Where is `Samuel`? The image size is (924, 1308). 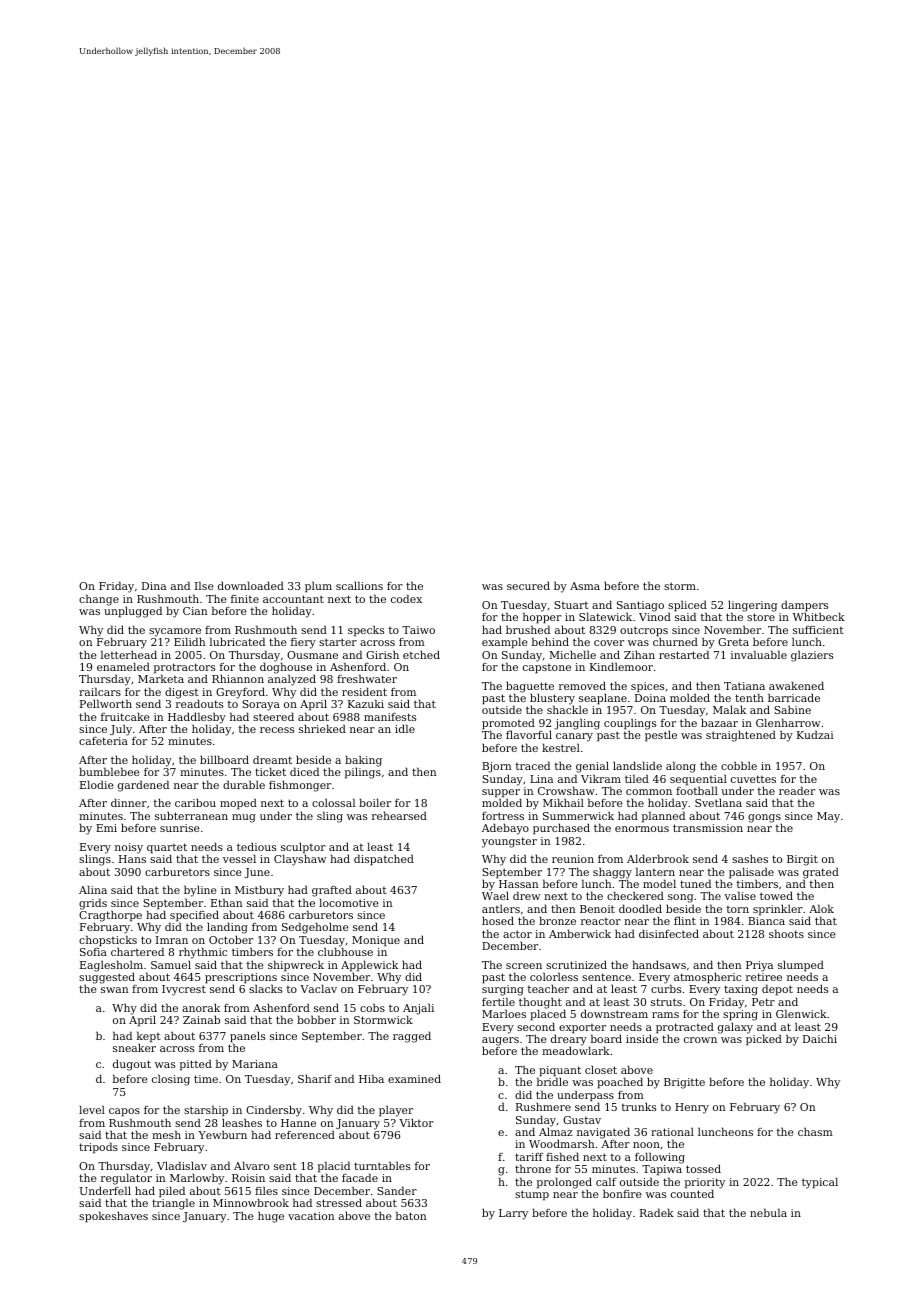
Samuel is located at coordinates (171, 964).
